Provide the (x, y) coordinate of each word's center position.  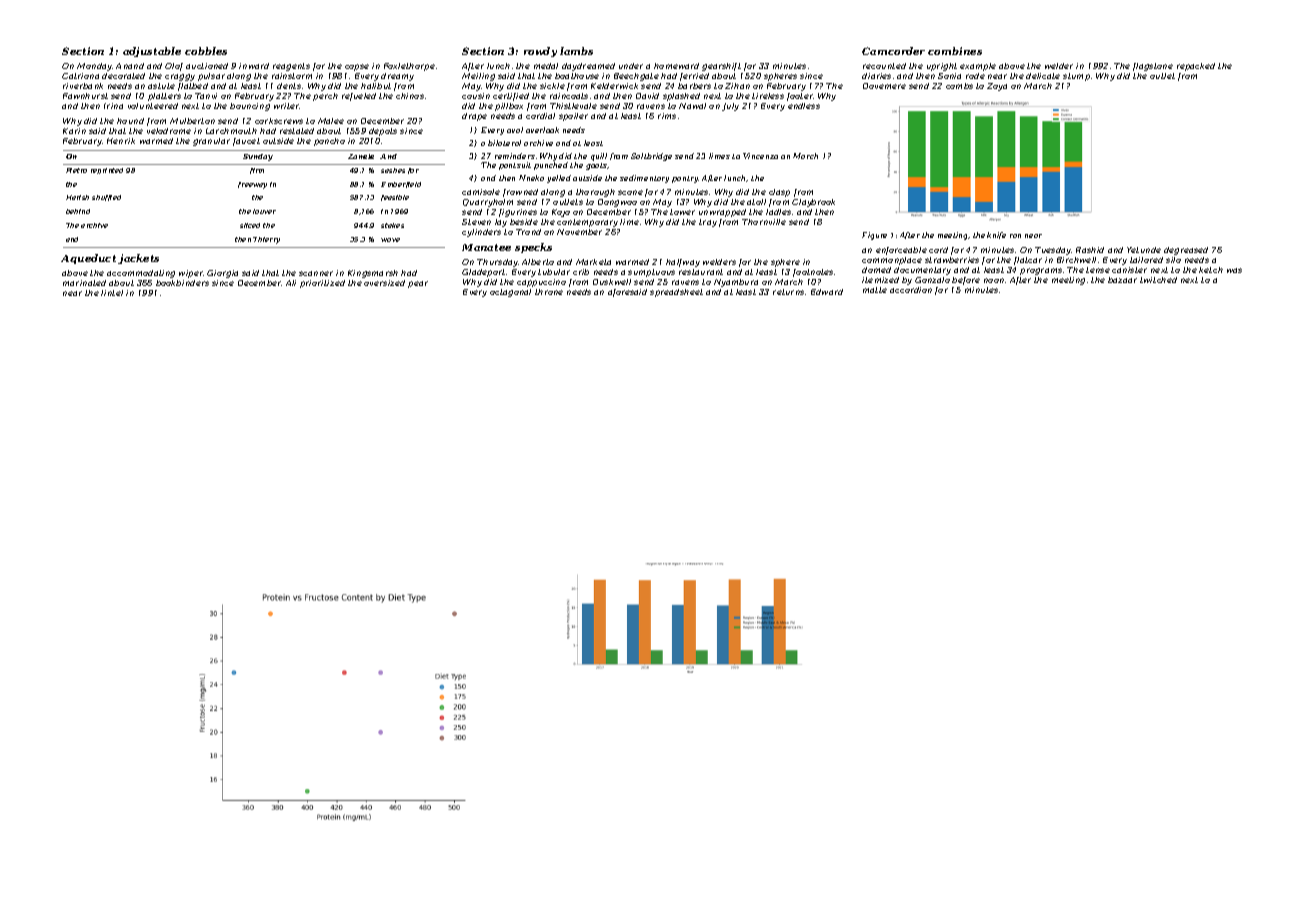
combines (955, 51)
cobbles (206, 51)
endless (804, 106)
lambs (576, 51)
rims (667, 116)
